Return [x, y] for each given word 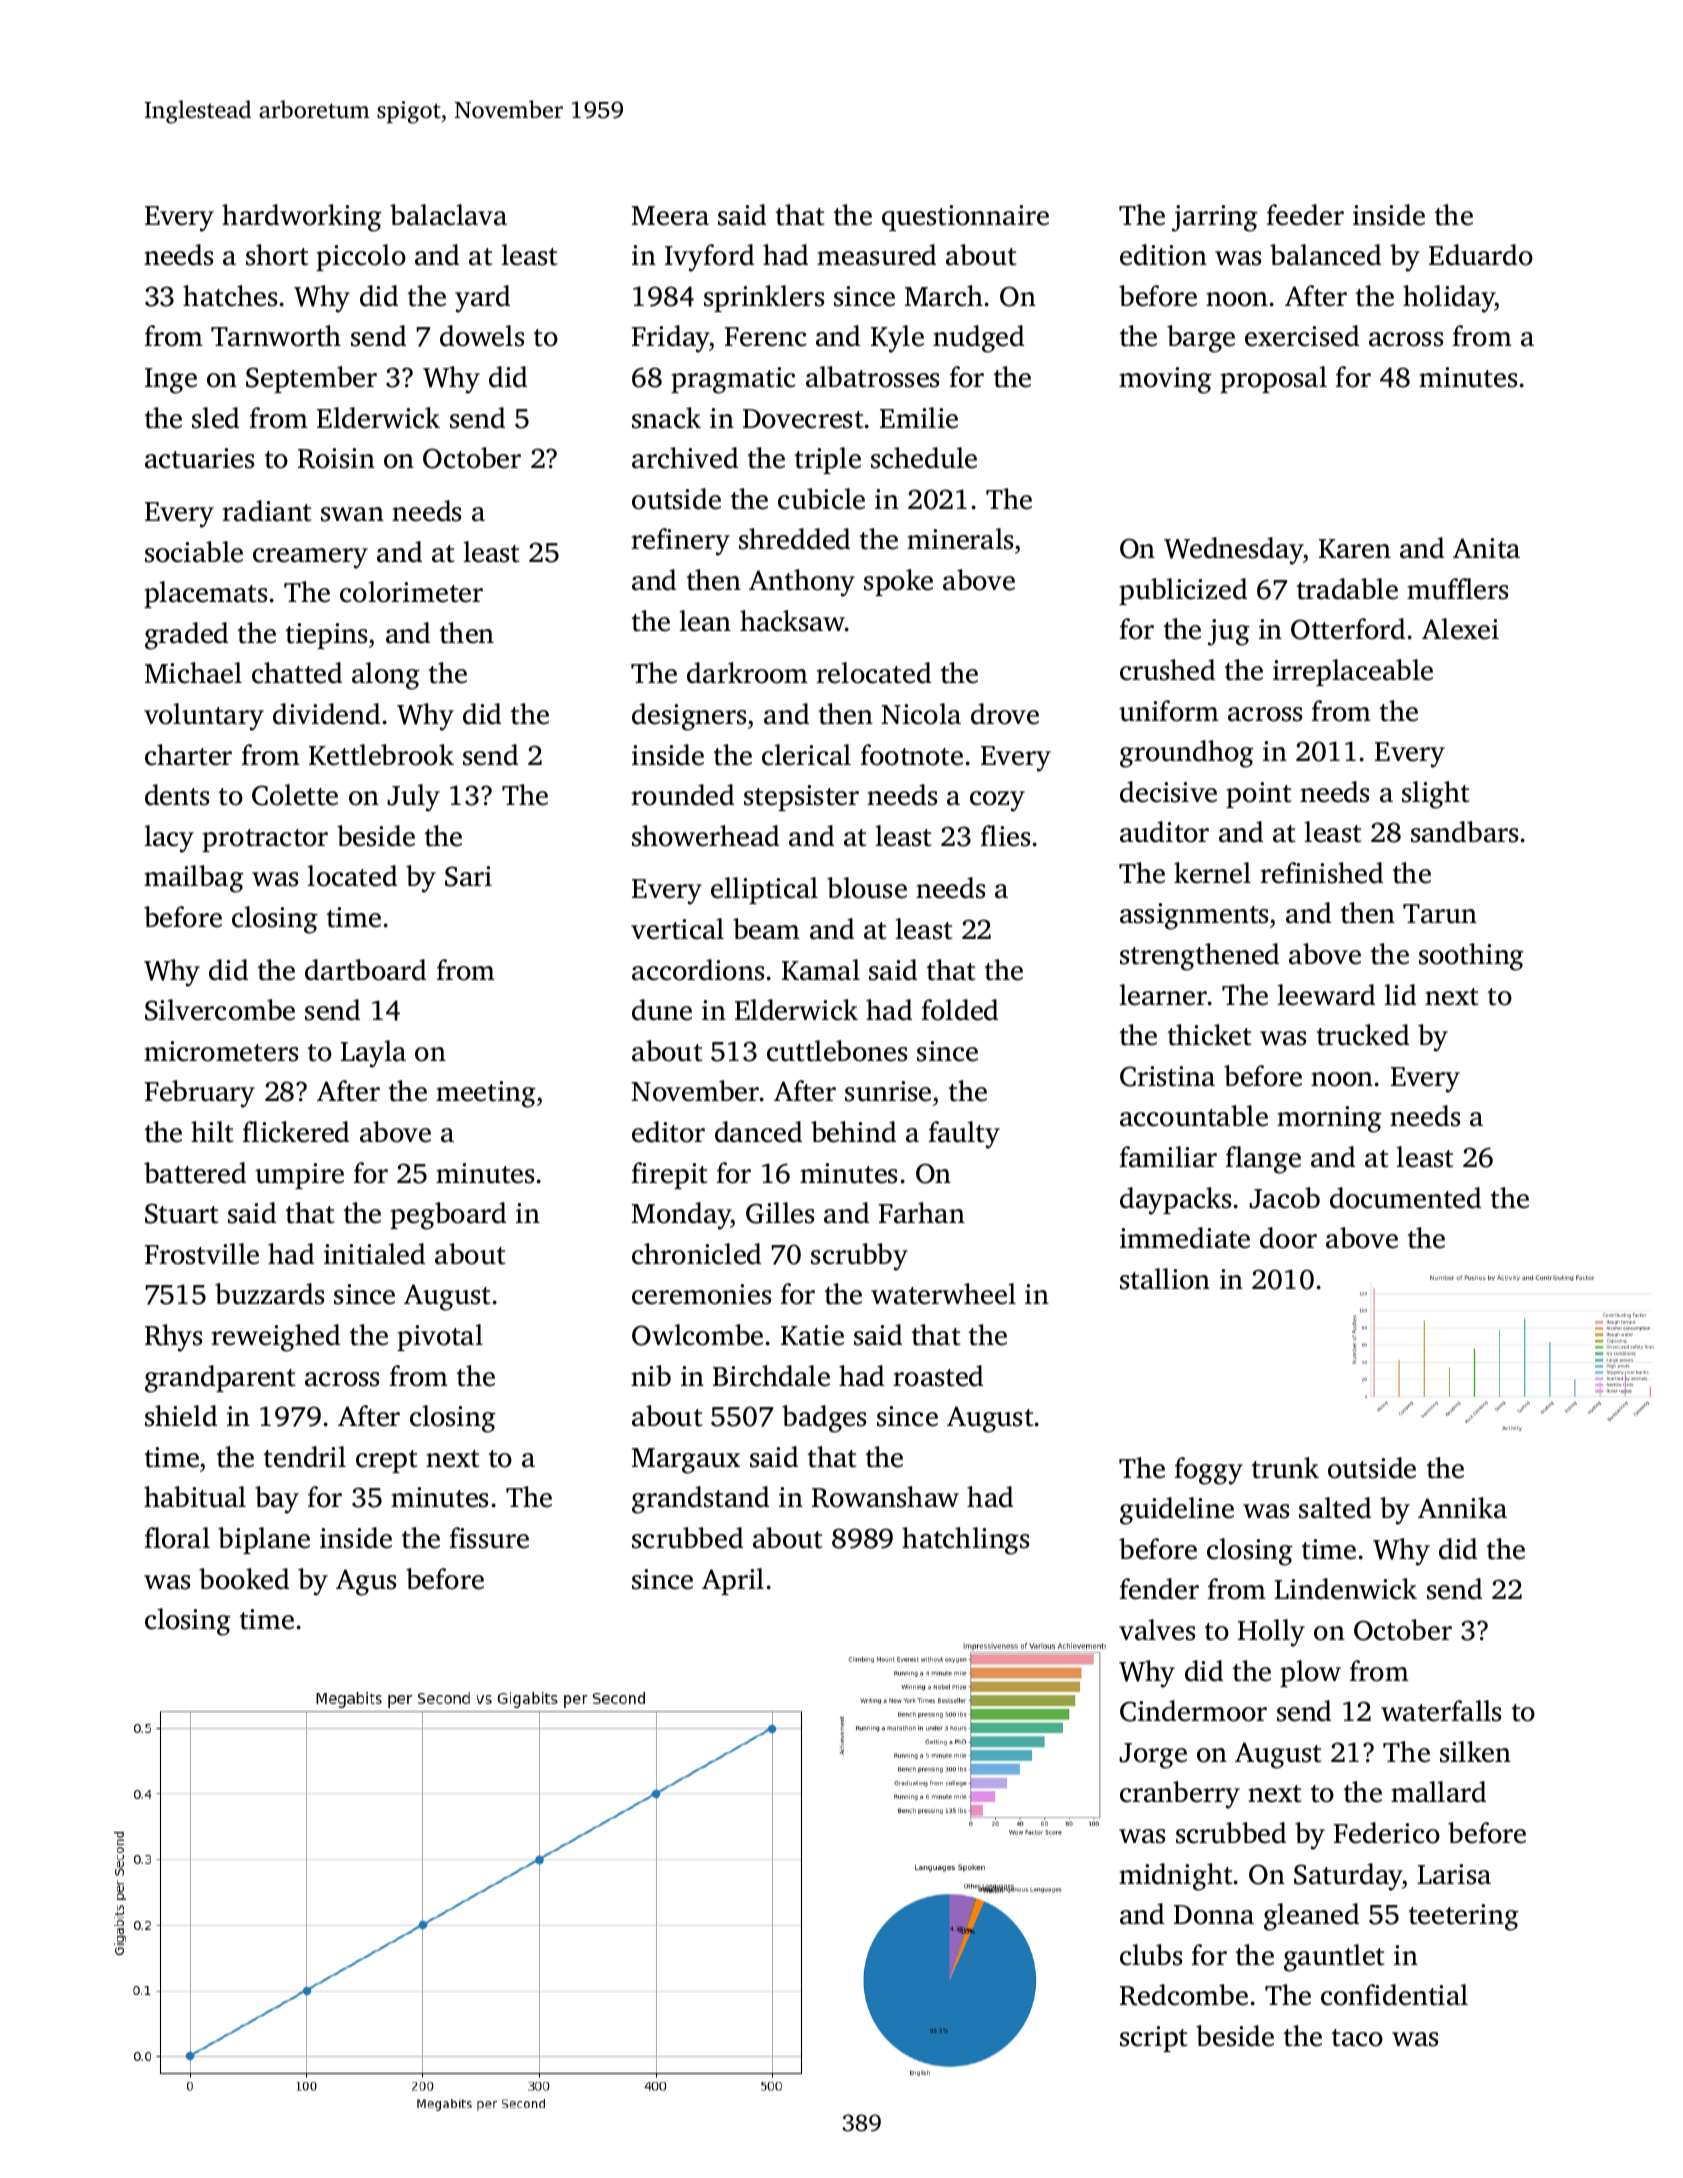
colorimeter [411, 592]
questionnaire [965, 218]
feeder [1305, 215]
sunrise [888, 1091]
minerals [960, 539]
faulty [964, 1135]
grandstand [700, 1500]
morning [1329, 1119]
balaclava [448, 215]
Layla [373, 1054]
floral [177, 1538]
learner [1163, 995]
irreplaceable [1353, 672]
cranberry [1180, 1795]
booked [244, 1579]
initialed [374, 1254]
